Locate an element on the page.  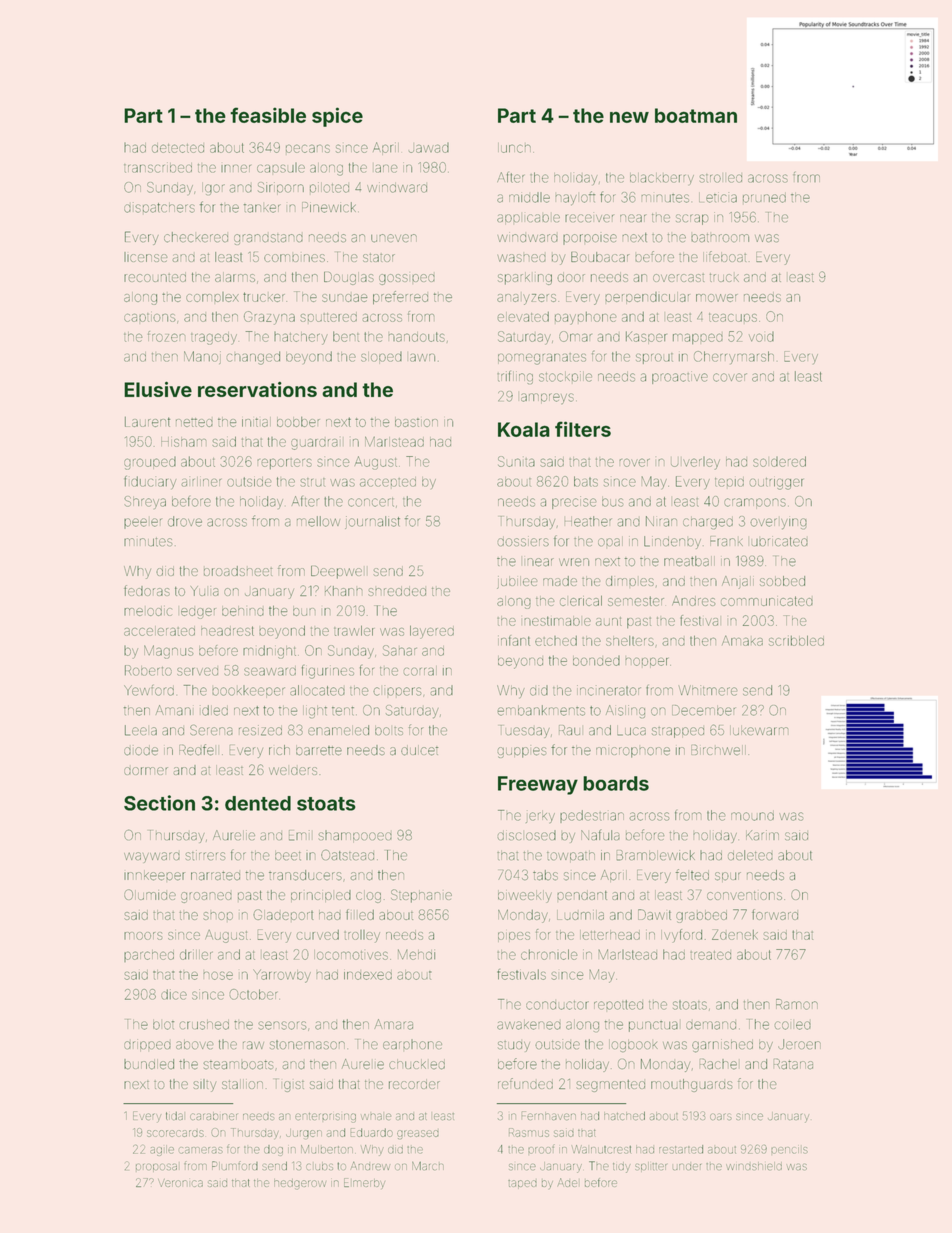
bathroom is located at coordinates (720, 238).
